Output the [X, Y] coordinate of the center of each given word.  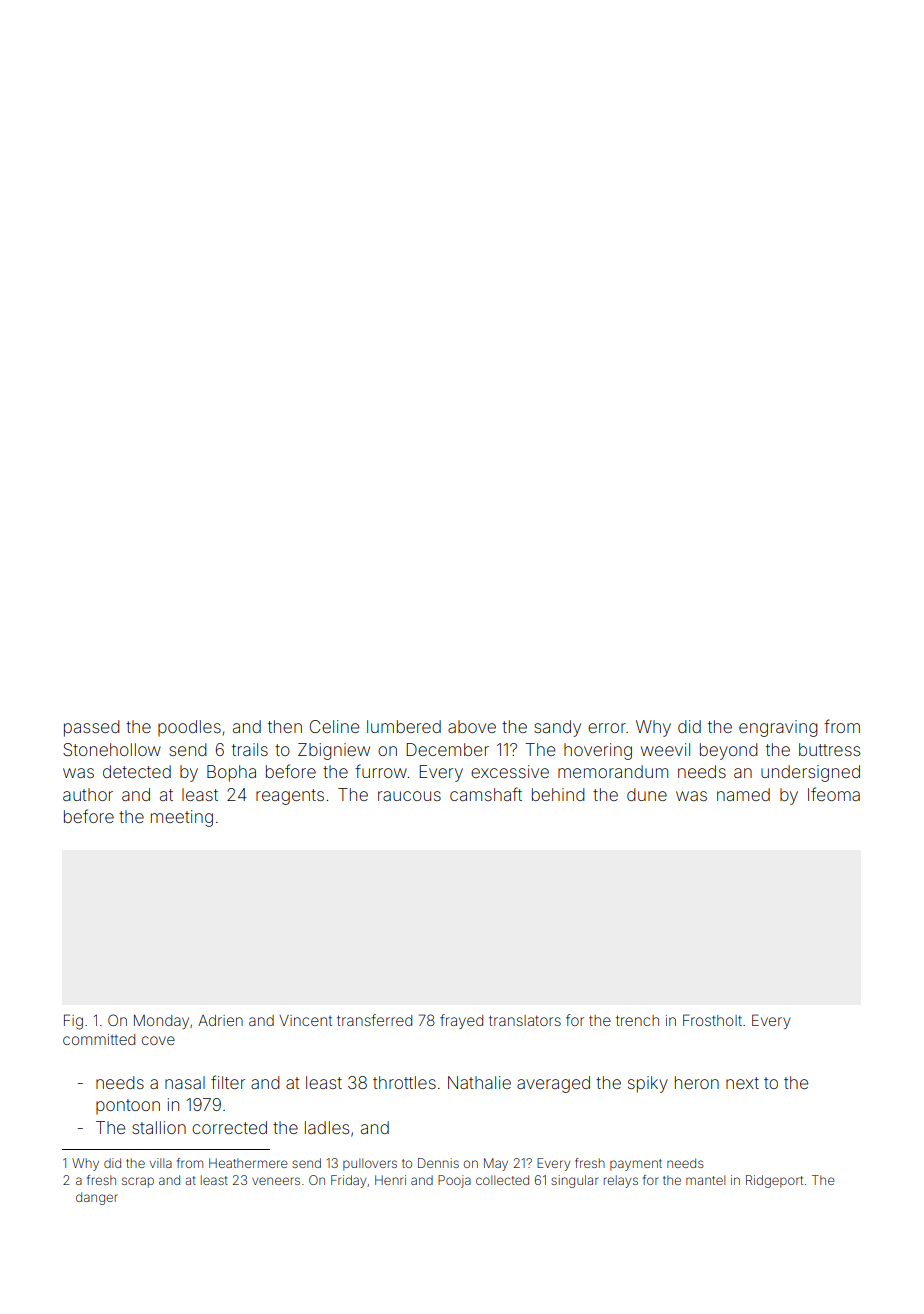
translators [525, 1020]
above [472, 726]
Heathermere [248, 1163]
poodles [189, 728]
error [607, 728]
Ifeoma [834, 794]
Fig [73, 1022]
